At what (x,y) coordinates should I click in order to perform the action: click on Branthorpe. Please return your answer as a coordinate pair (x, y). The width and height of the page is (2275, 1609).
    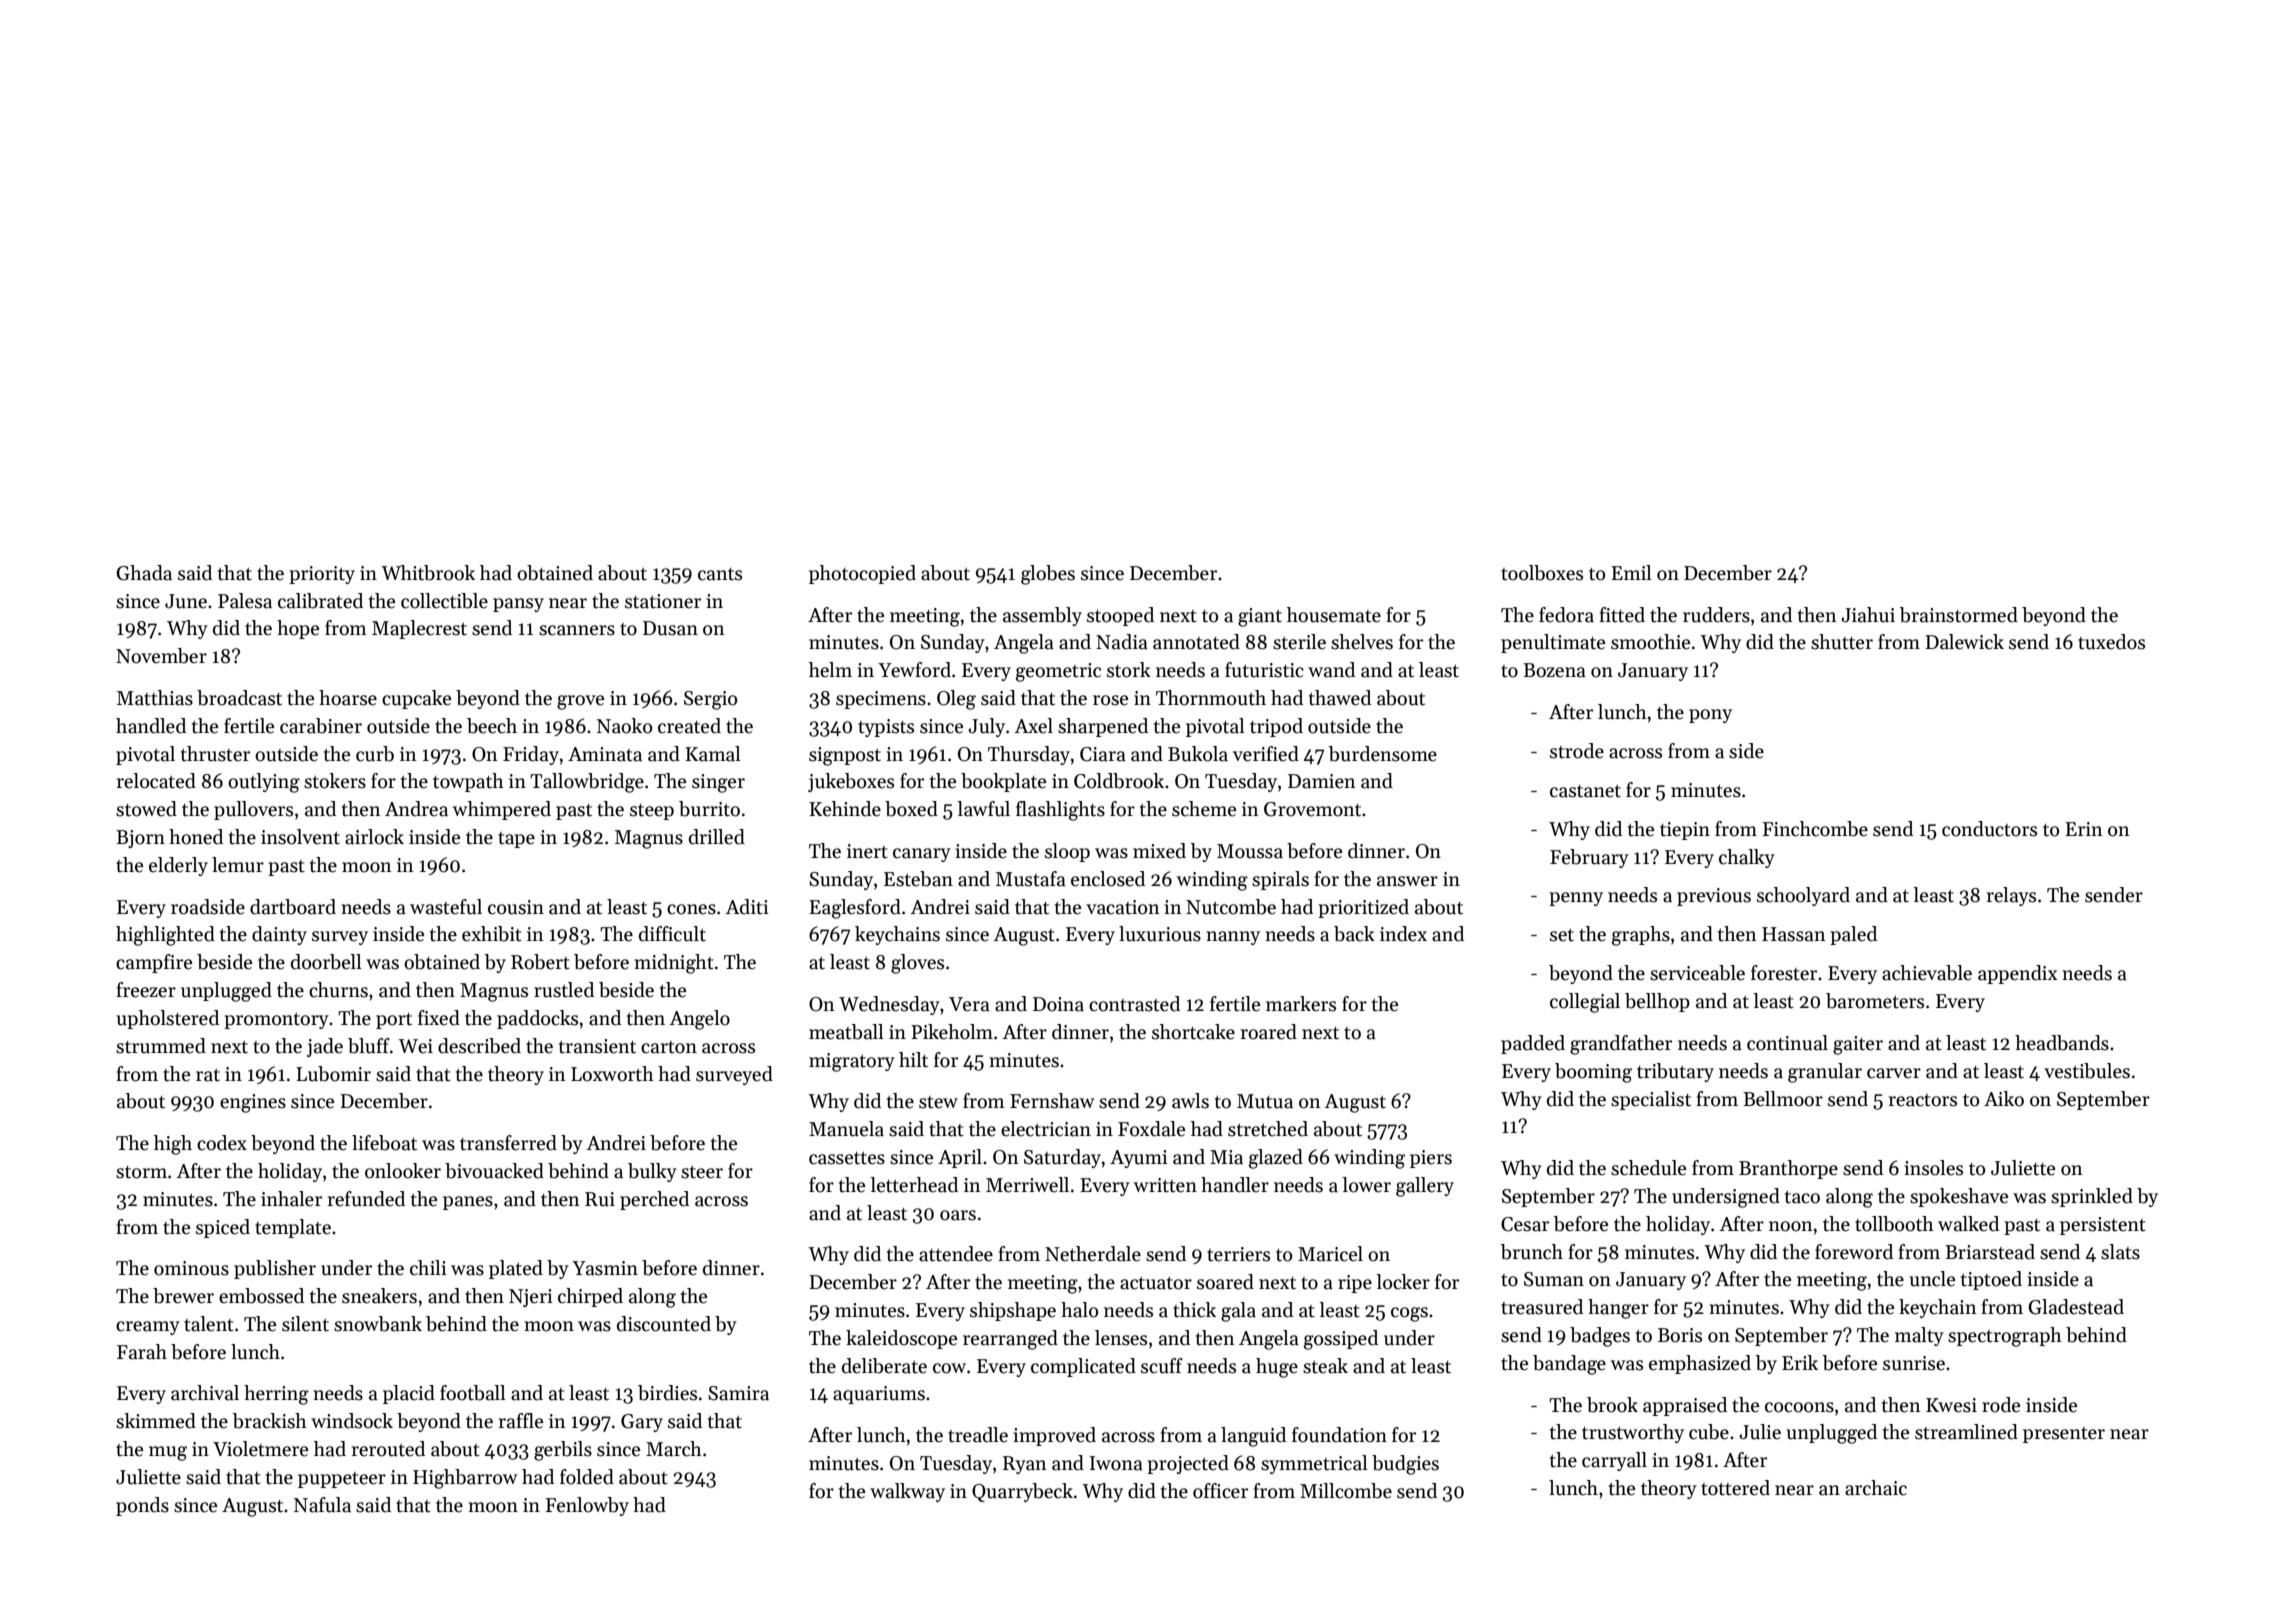
    Looking at the image, I should click on (1788, 1169).
